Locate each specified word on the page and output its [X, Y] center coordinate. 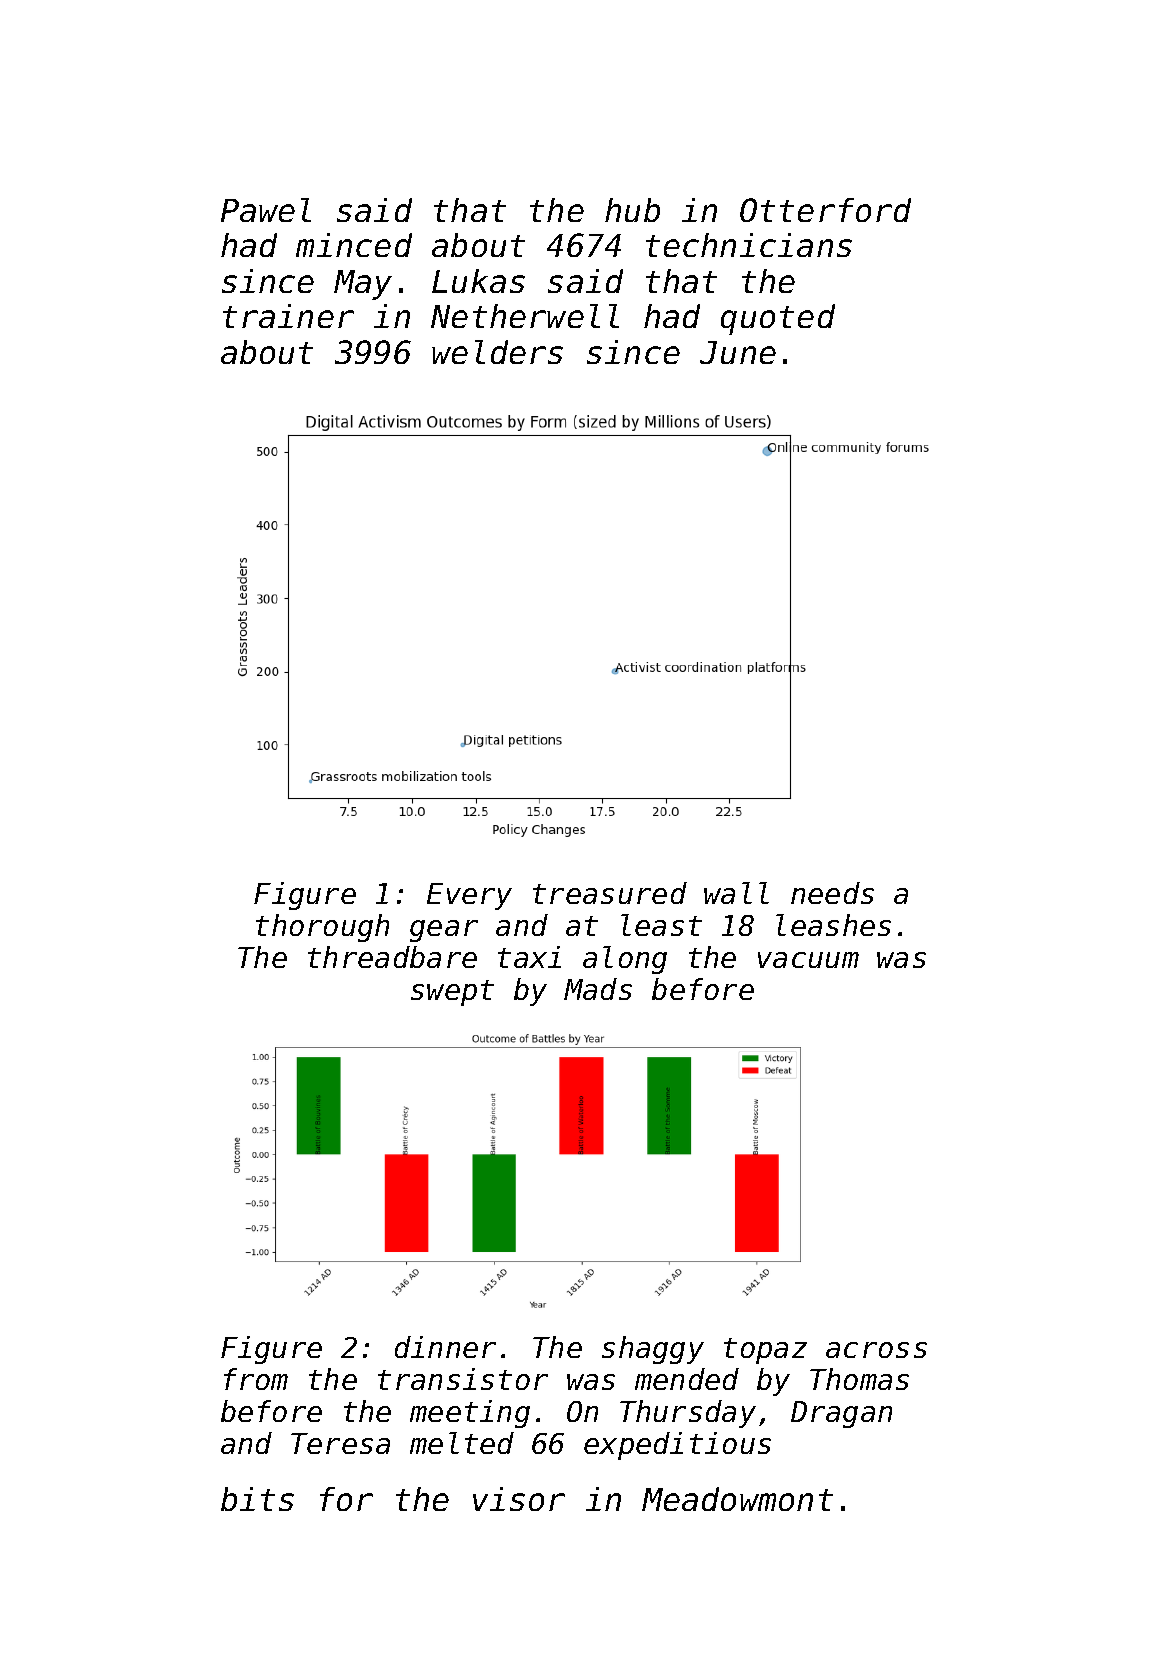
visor [519, 1499]
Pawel [266, 210]
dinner [445, 1347]
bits [257, 1499]
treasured [610, 893]
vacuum [808, 960]
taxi [529, 957]
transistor [463, 1379]
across [876, 1350]
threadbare [392, 957]
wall [736, 893]
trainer [288, 316]
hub [632, 210]
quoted [778, 319]
